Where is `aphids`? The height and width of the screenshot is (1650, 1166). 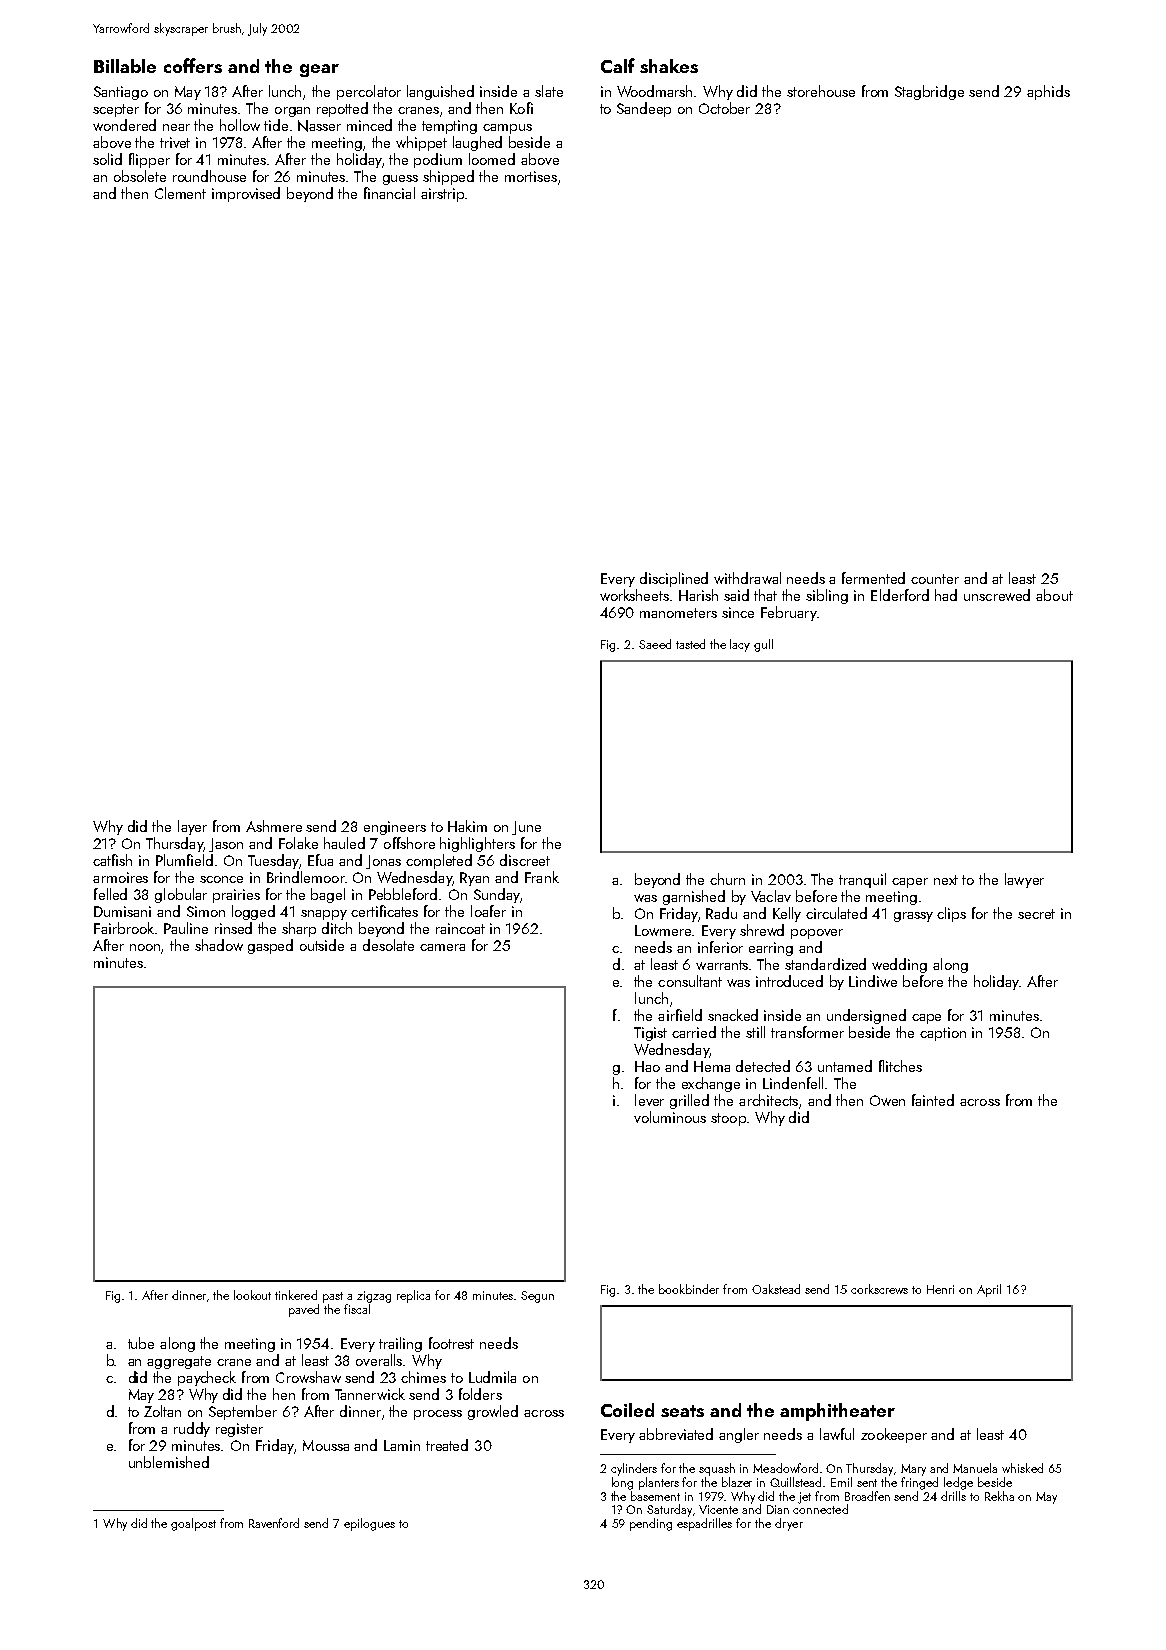
aphids is located at coordinates (1048, 92).
